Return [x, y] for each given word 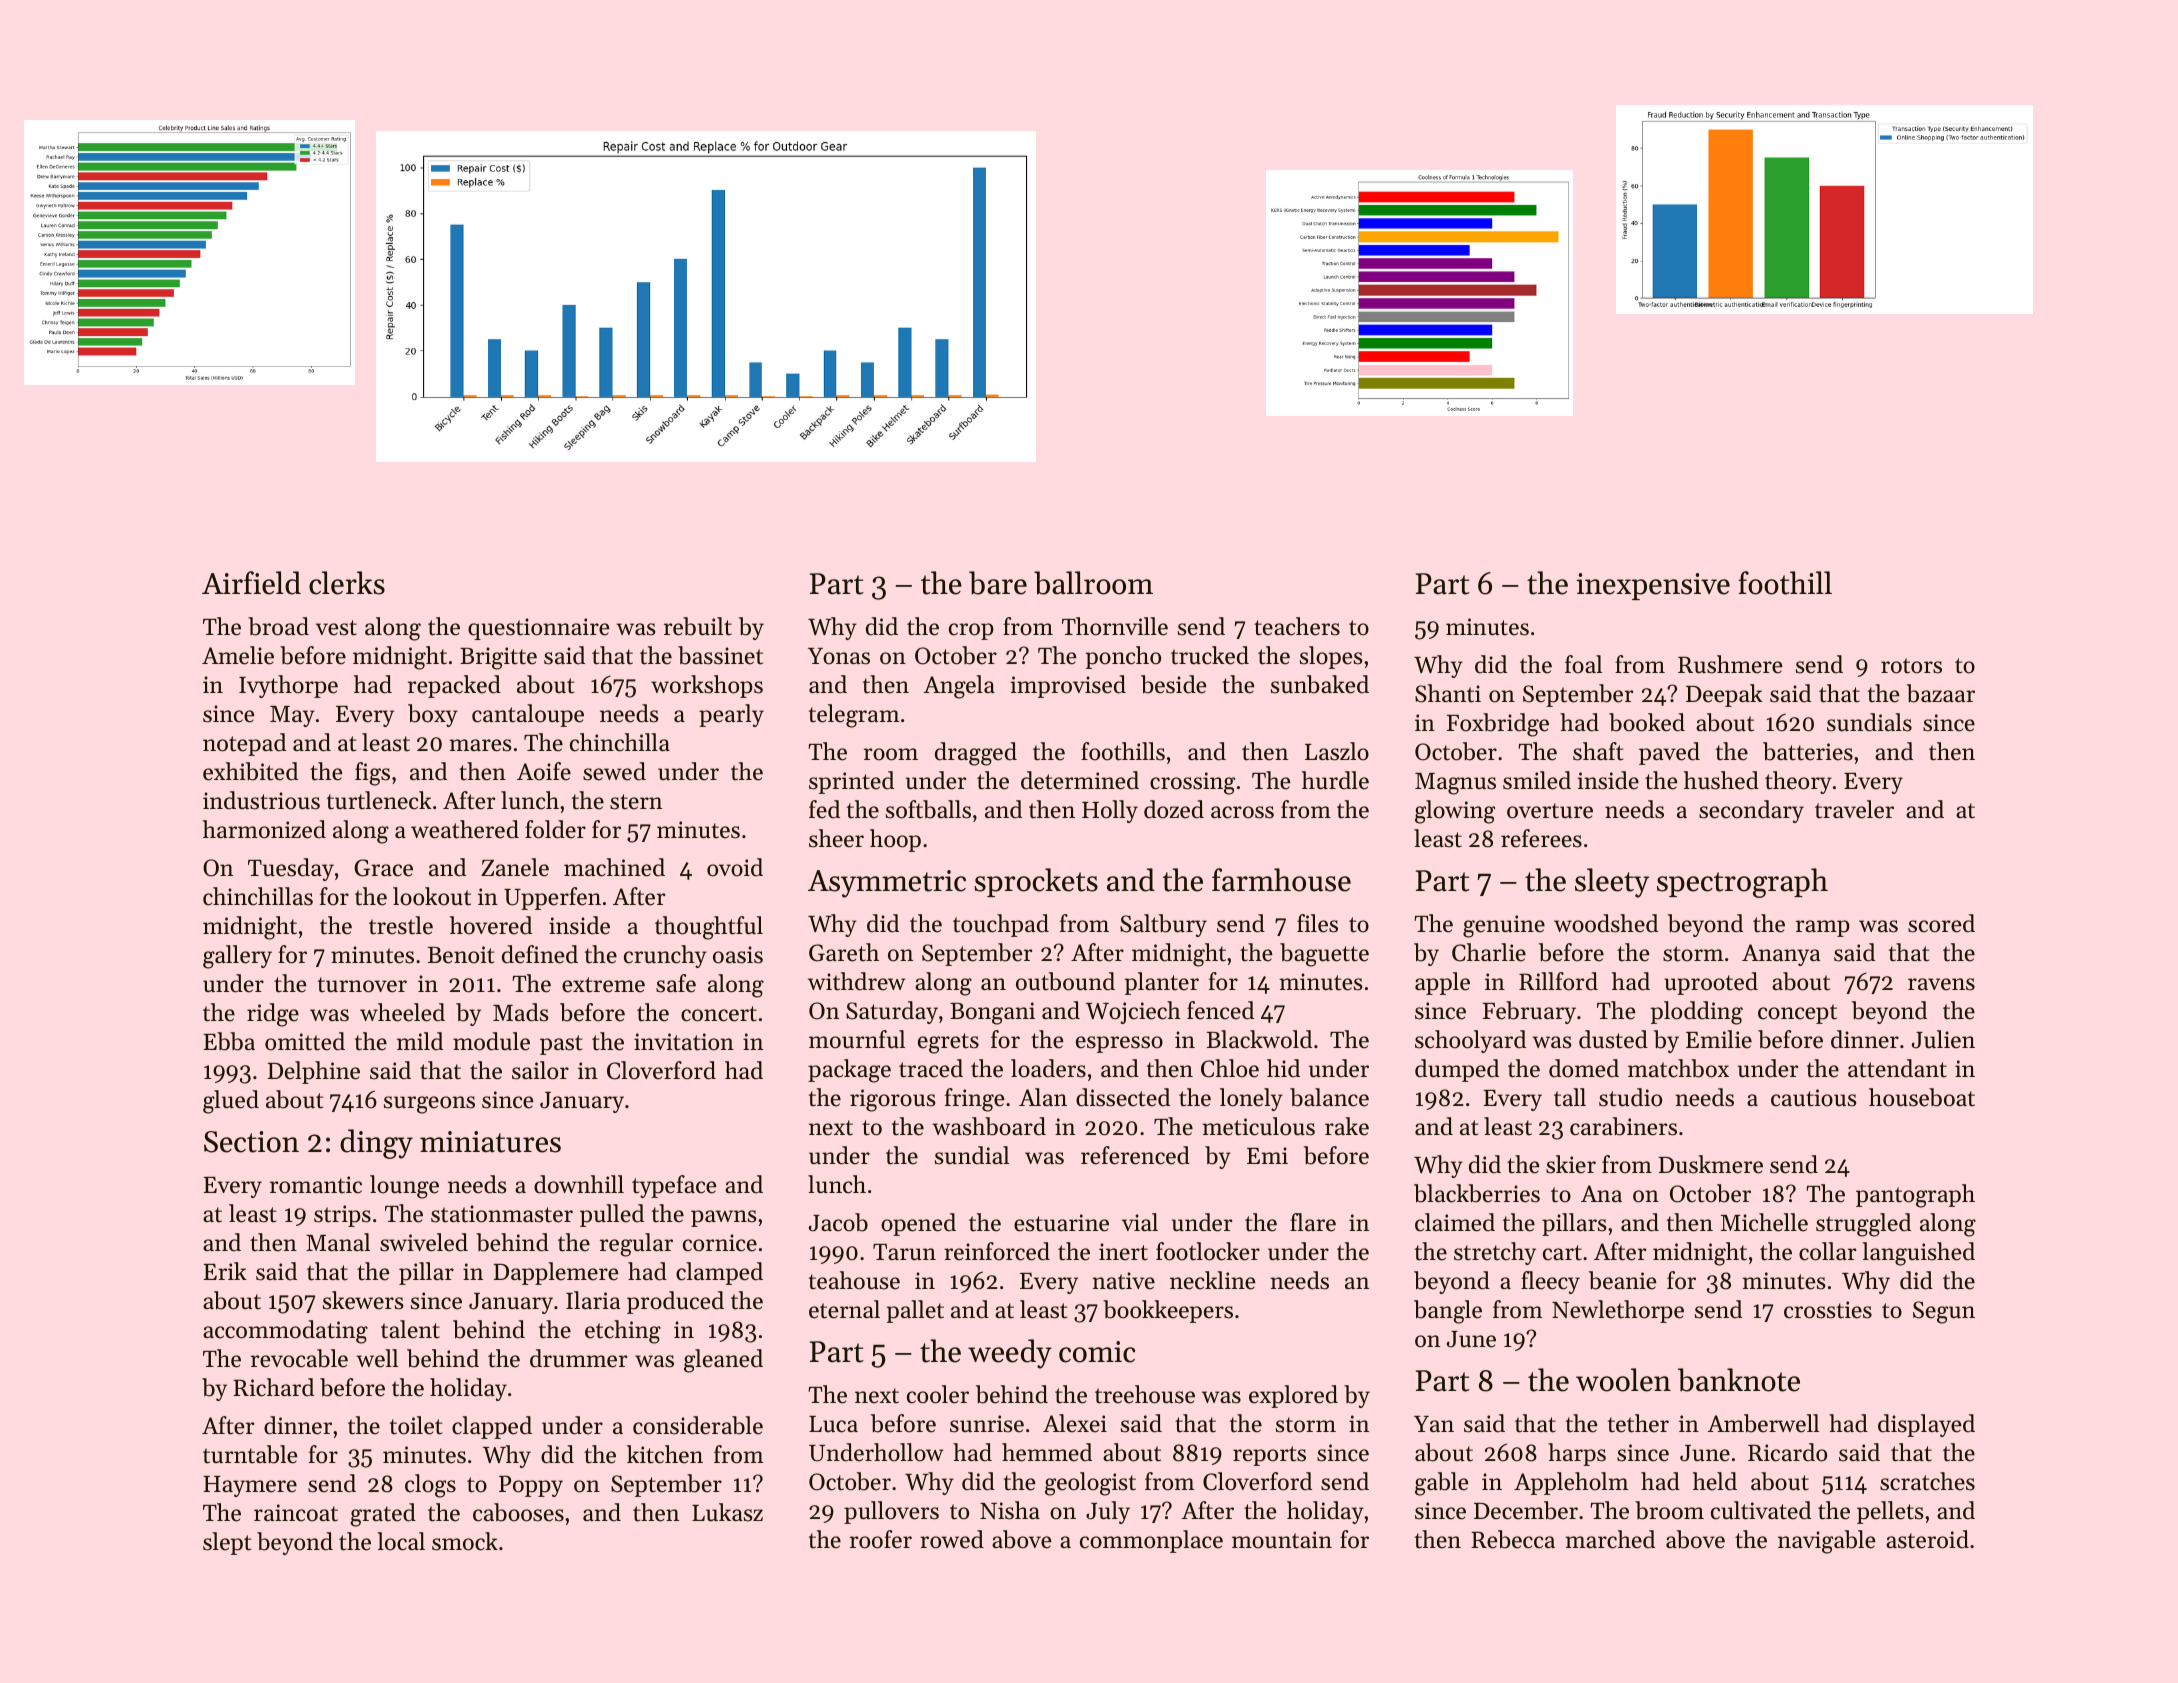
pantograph [1915, 1196]
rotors [1911, 666]
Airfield [251, 583]
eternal [844, 1309]
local [401, 1541]
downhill [579, 1184]
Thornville [1115, 626]
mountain [1282, 1540]
